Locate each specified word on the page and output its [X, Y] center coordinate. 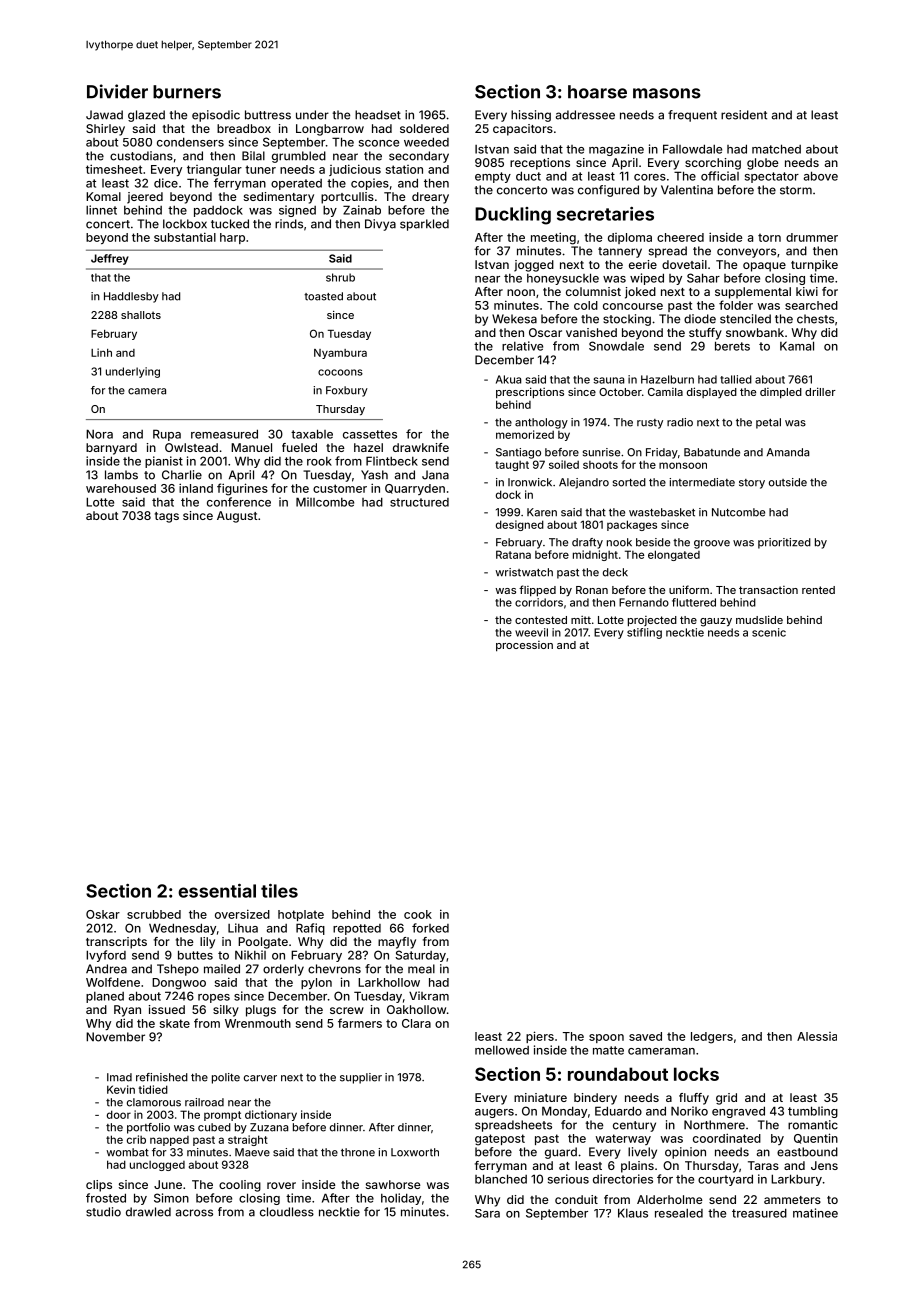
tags [167, 517]
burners [187, 92]
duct [528, 176]
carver [260, 1078]
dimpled [781, 393]
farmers [360, 1023]
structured [419, 502]
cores [650, 177]
